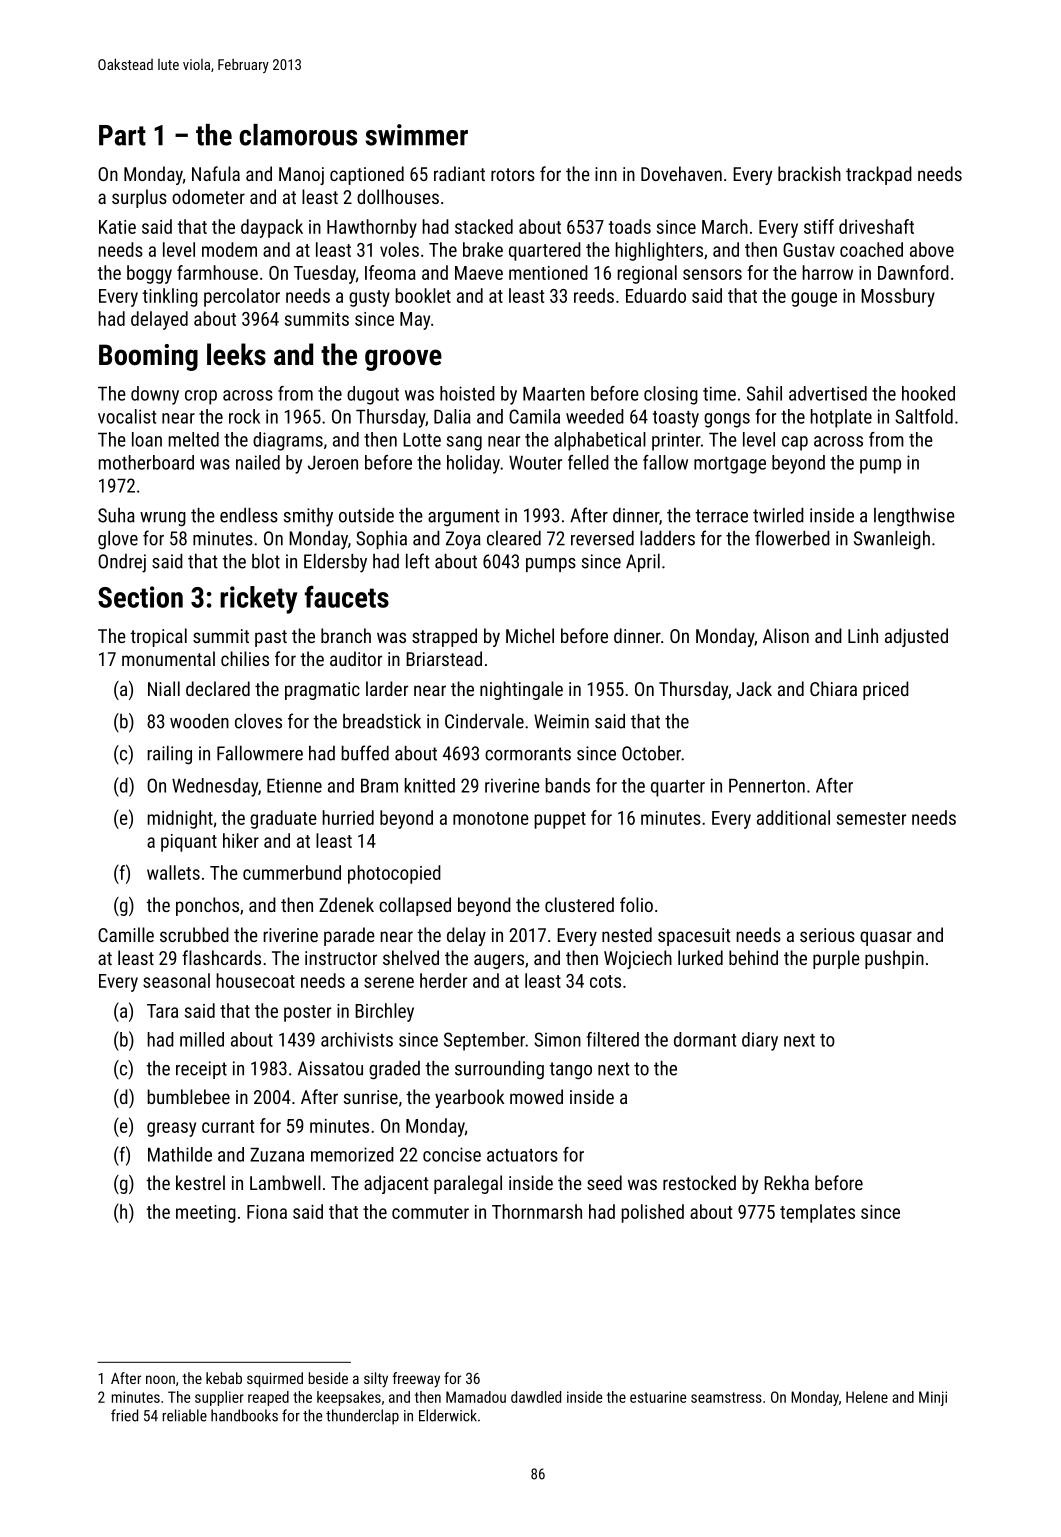  Describe the element at coordinates (638, 959) in the page. I see `Wojciech` at that location.
